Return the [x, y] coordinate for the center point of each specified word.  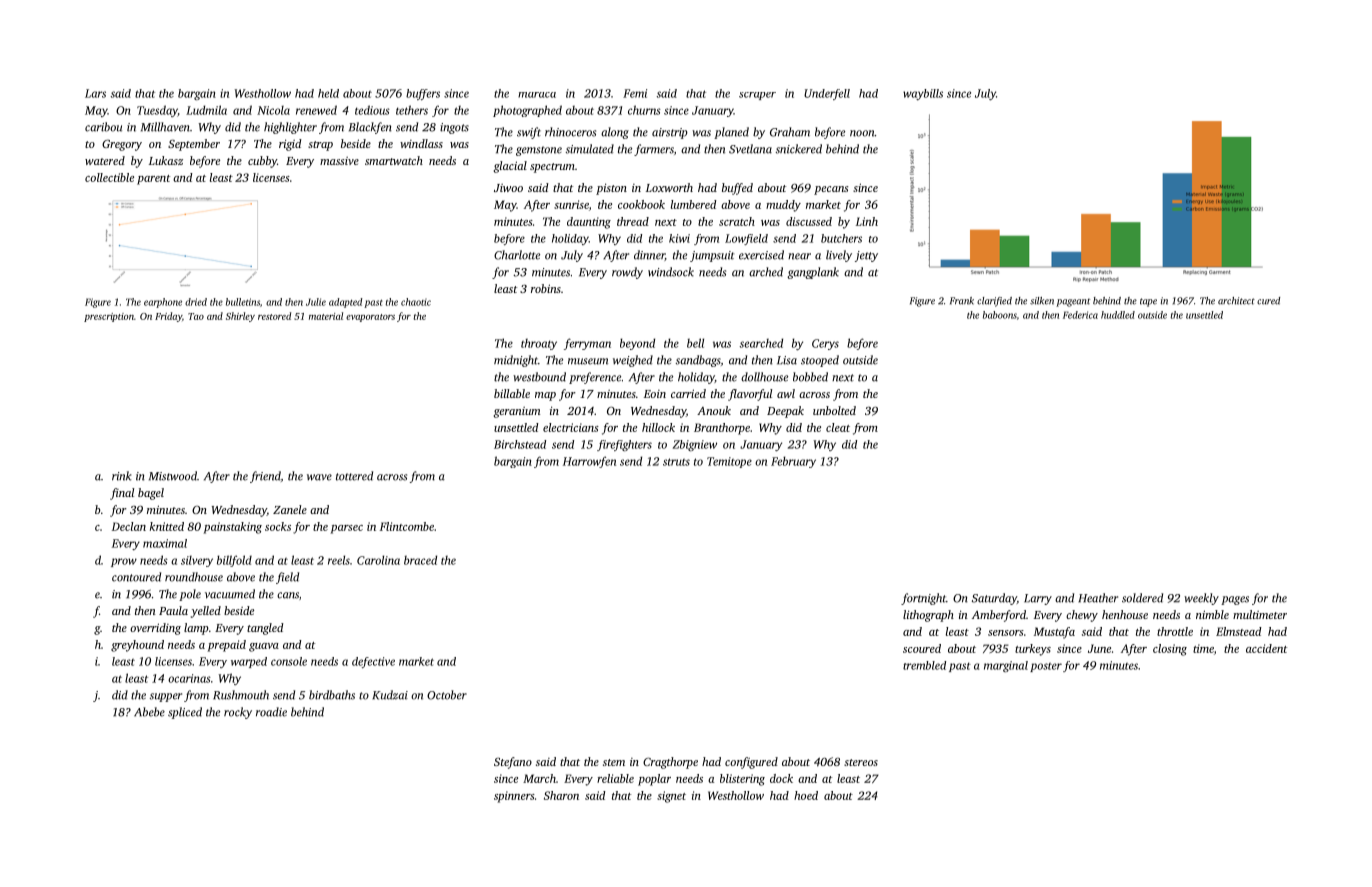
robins [546, 288]
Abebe [149, 712]
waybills [923, 94]
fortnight [923, 599]
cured [1268, 301]
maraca [537, 95]
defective [373, 662]
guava [264, 647]
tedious [372, 110]
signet [671, 797]
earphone [163, 303]
